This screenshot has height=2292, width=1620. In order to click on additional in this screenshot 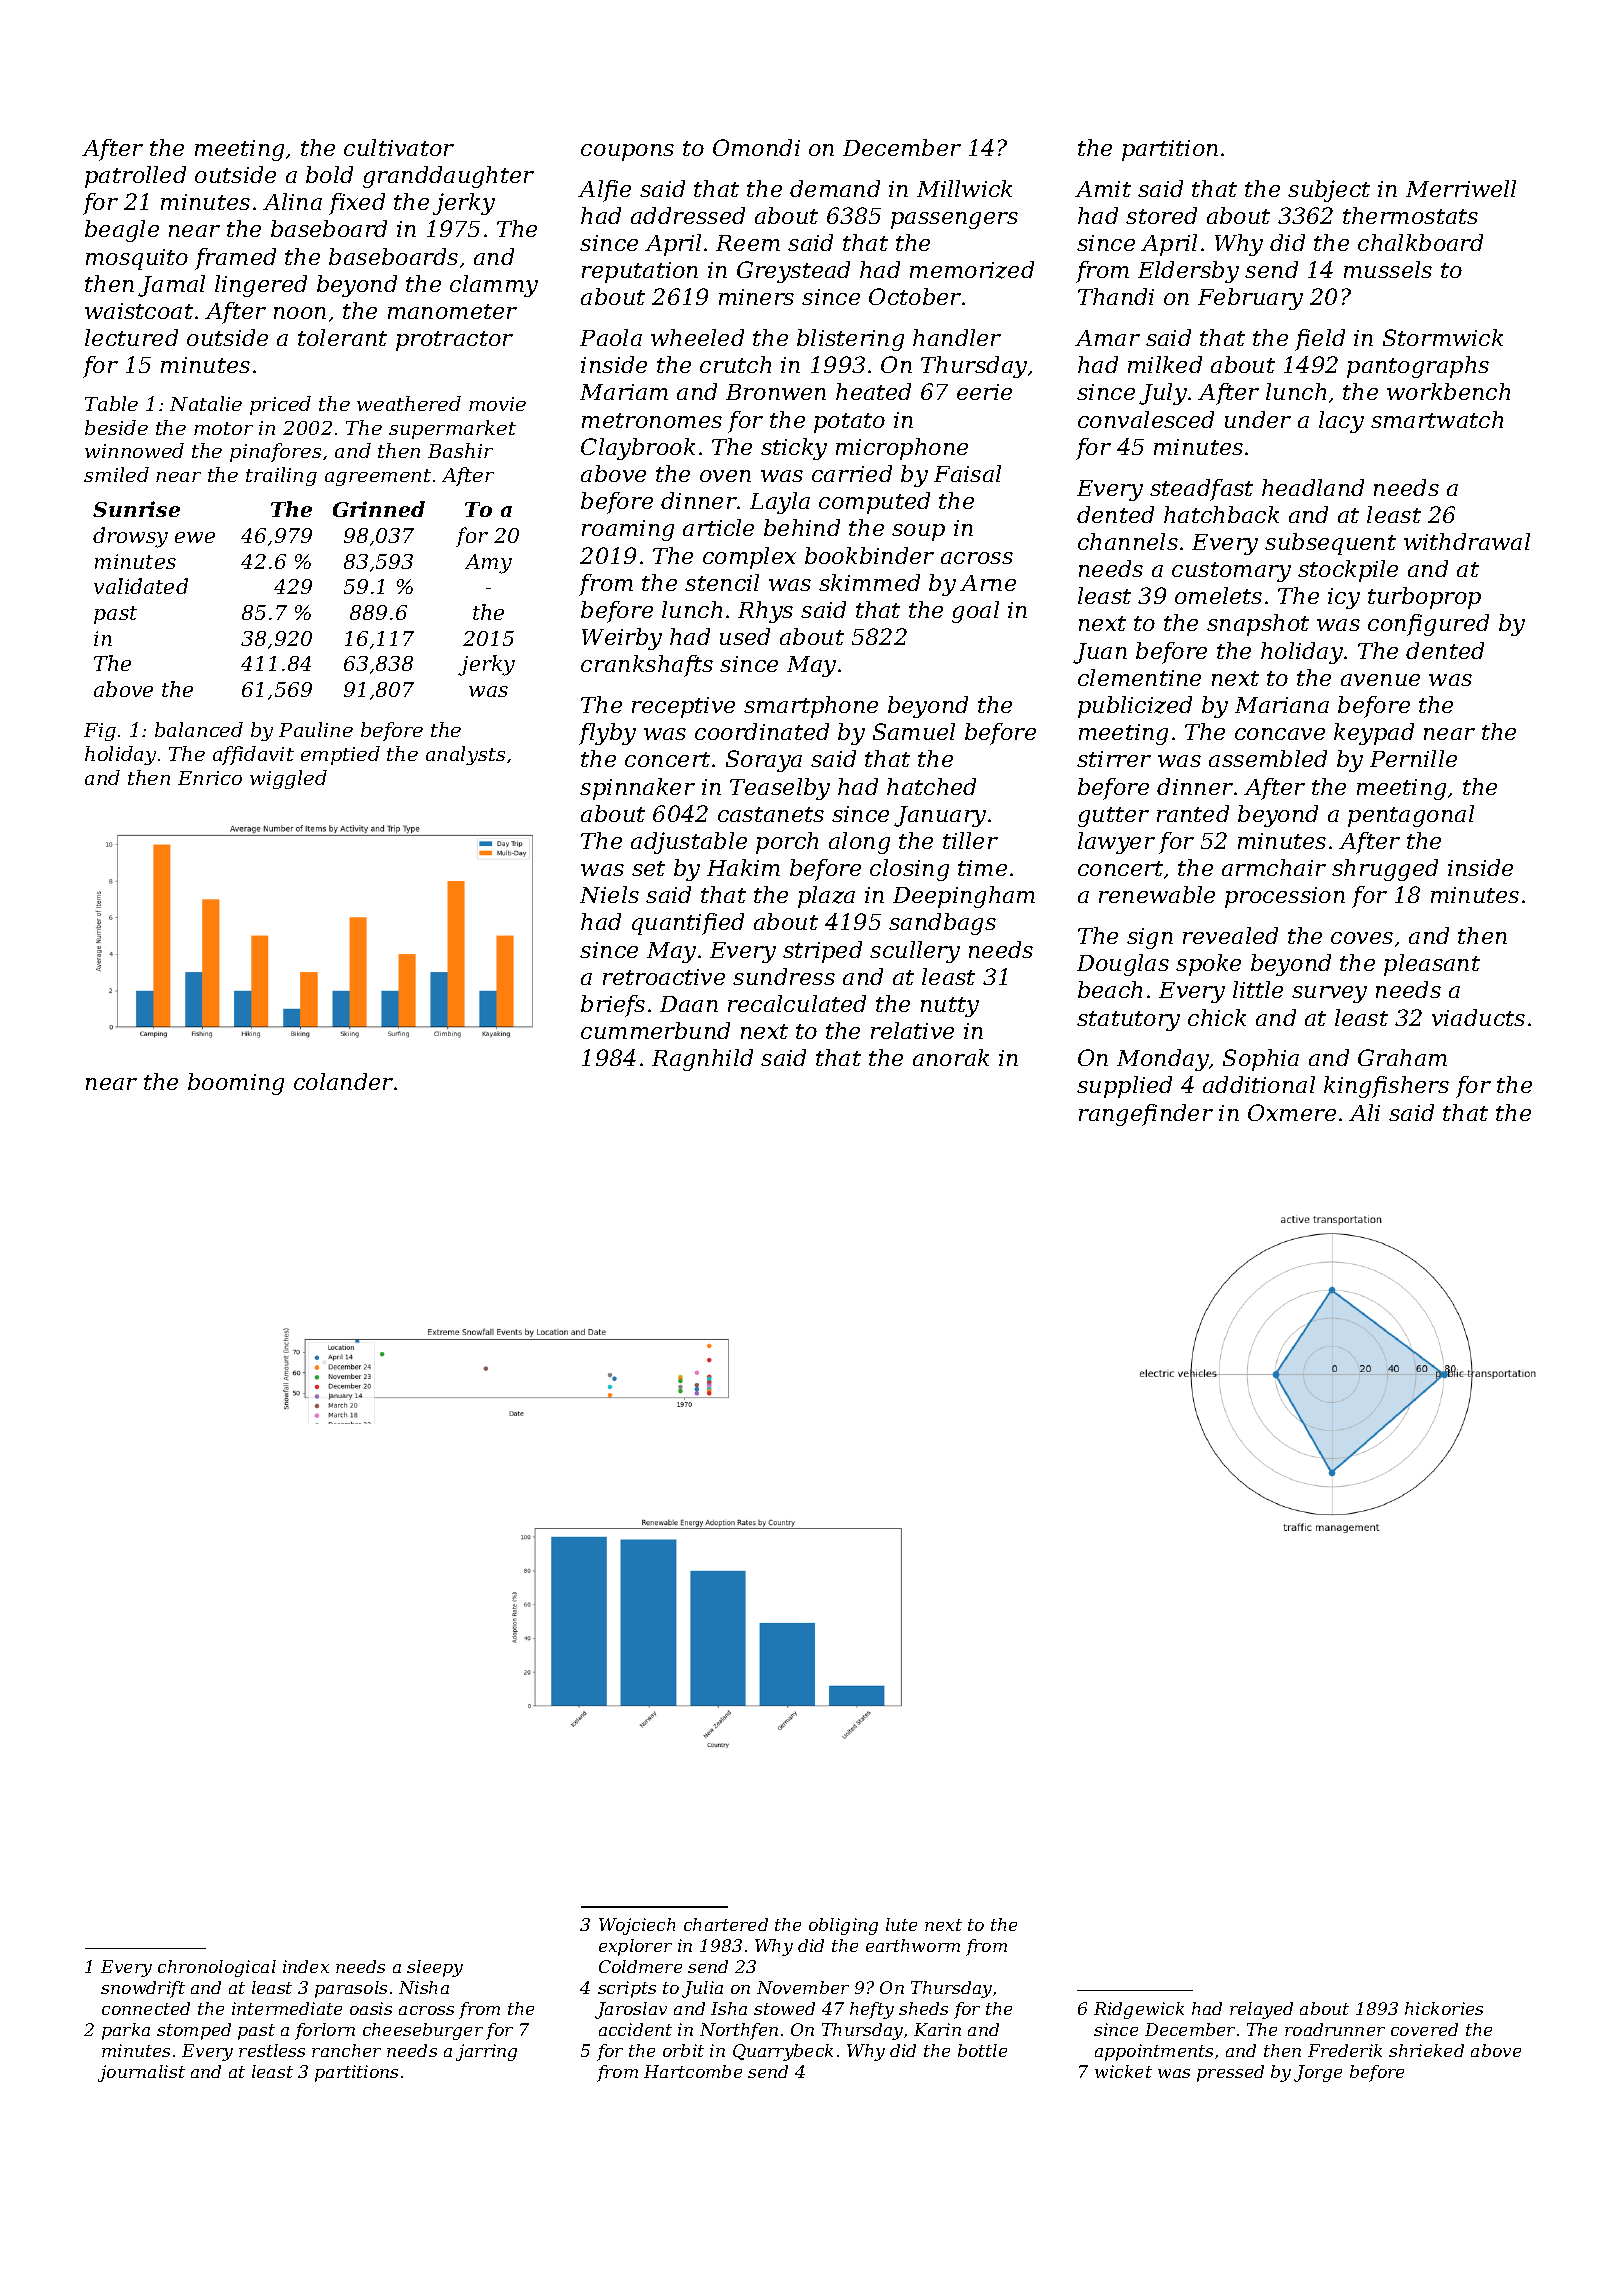, I will do `click(1259, 1084)`.
